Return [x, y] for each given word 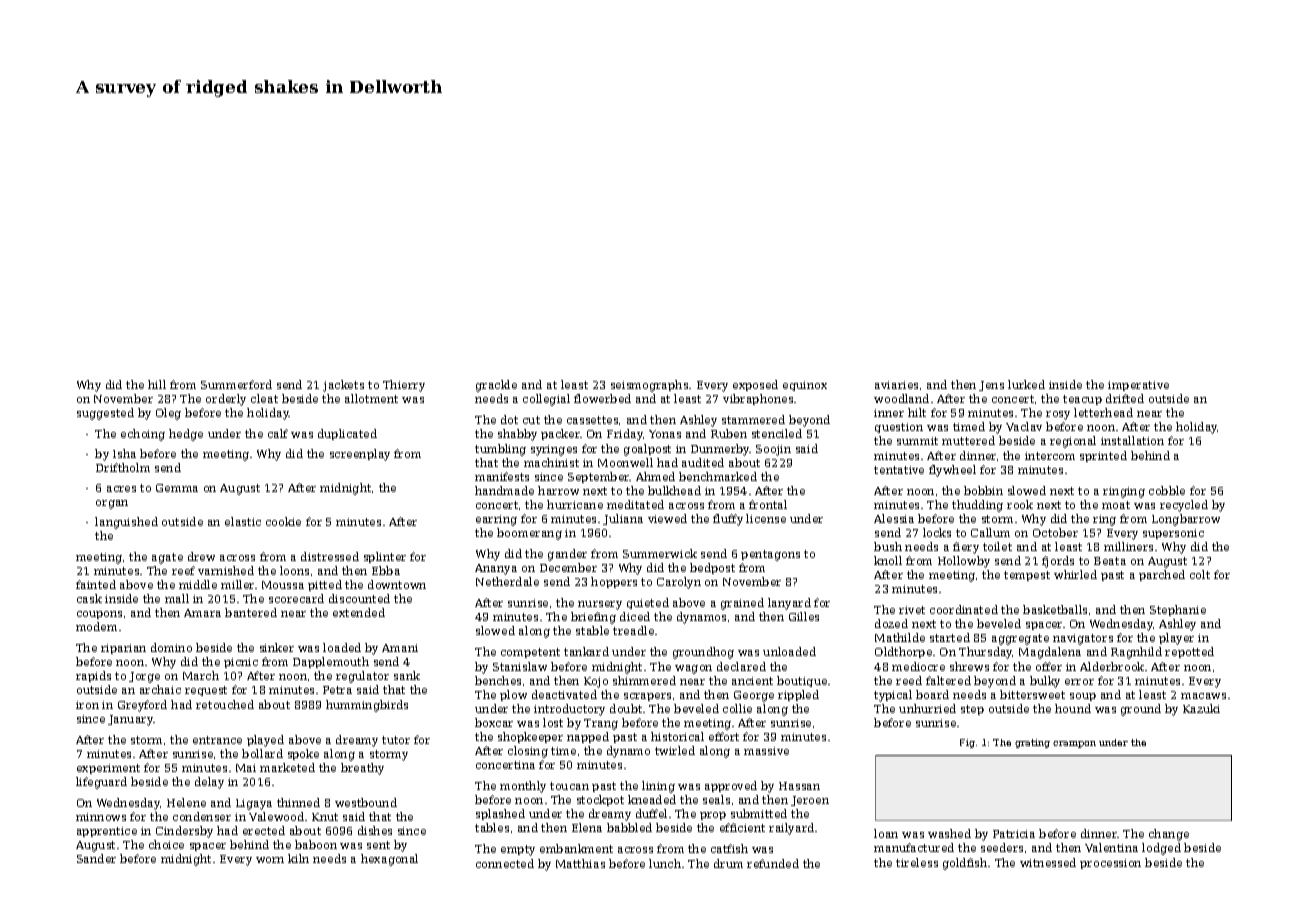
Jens [991, 386]
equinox [805, 386]
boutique [802, 681]
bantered [251, 612]
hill [157, 384]
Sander [96, 858]
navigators [1083, 639]
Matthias [580, 863]
